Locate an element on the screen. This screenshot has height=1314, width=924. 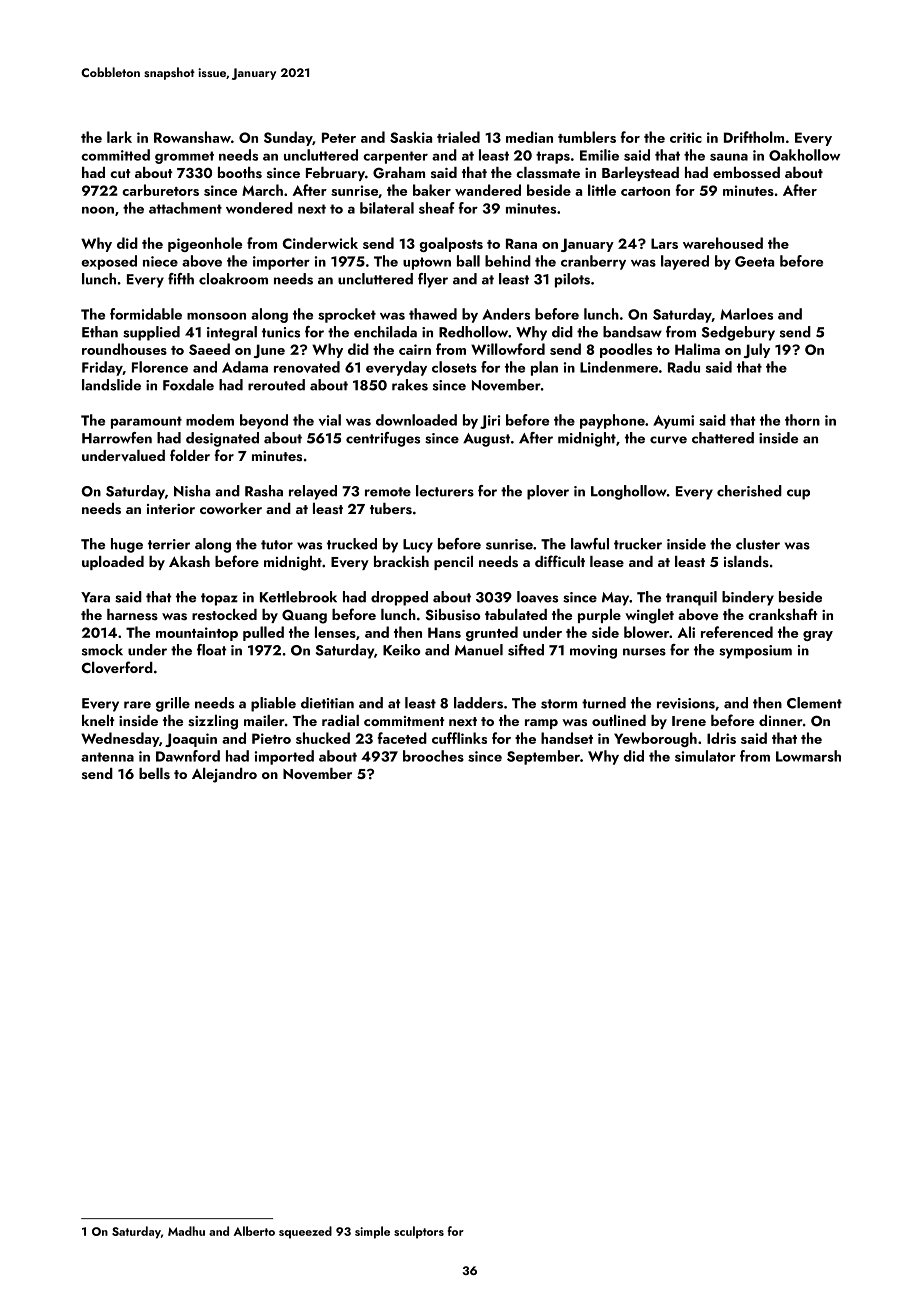
trialed is located at coordinates (458, 137).
